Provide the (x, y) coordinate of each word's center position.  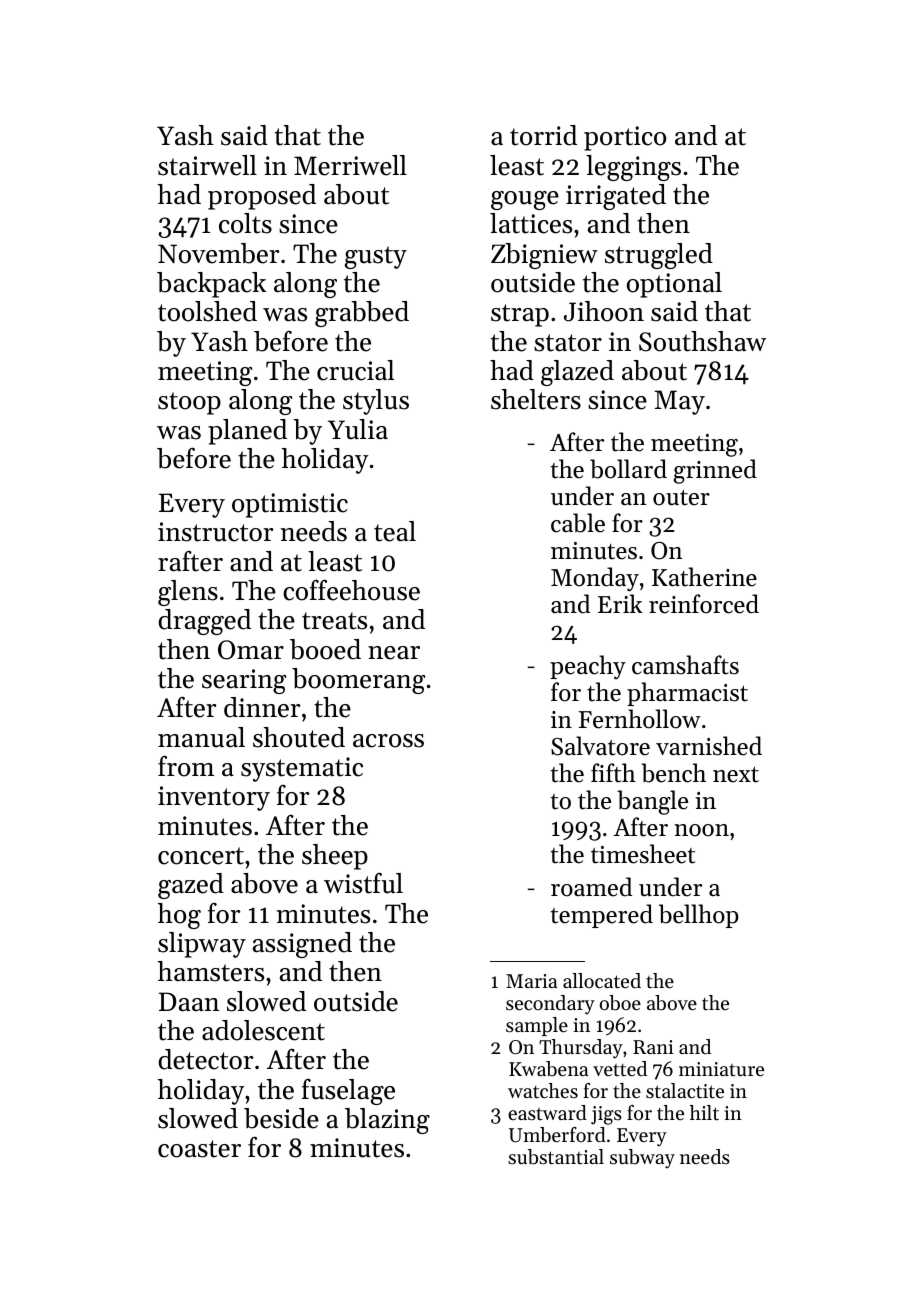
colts (245, 223)
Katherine (704, 577)
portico (625, 138)
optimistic (290, 505)
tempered (602, 916)
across (388, 741)
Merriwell (350, 165)
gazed (191, 886)
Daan (189, 1001)
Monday (595, 579)
